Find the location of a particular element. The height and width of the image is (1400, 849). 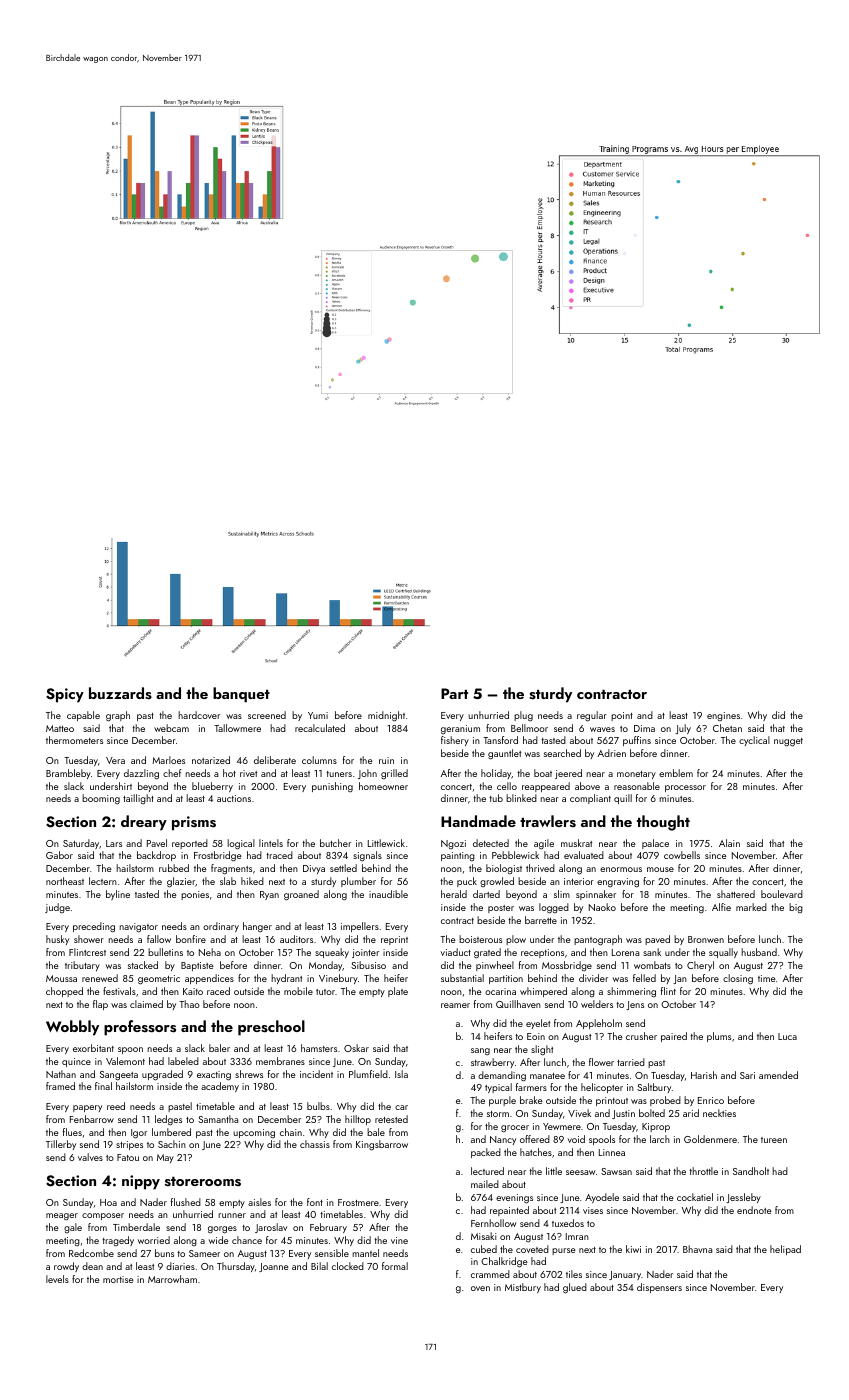

shrews is located at coordinates (249, 1074).
